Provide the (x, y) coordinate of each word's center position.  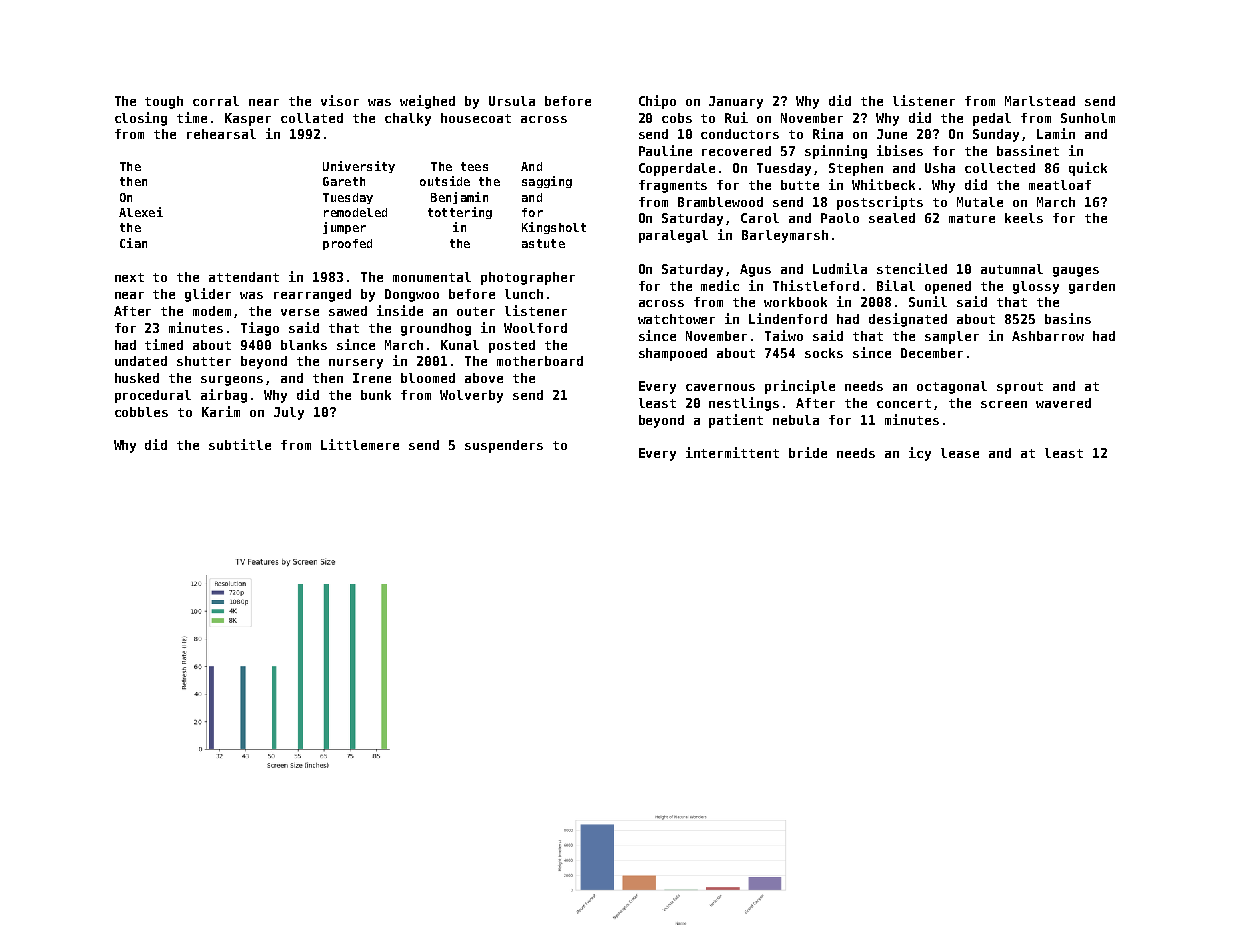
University (359, 167)
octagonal (952, 387)
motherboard (540, 361)
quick (1088, 169)
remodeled (355, 212)
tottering (460, 213)
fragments (673, 186)
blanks (304, 345)
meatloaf (1060, 185)
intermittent (732, 452)
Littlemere (360, 444)
